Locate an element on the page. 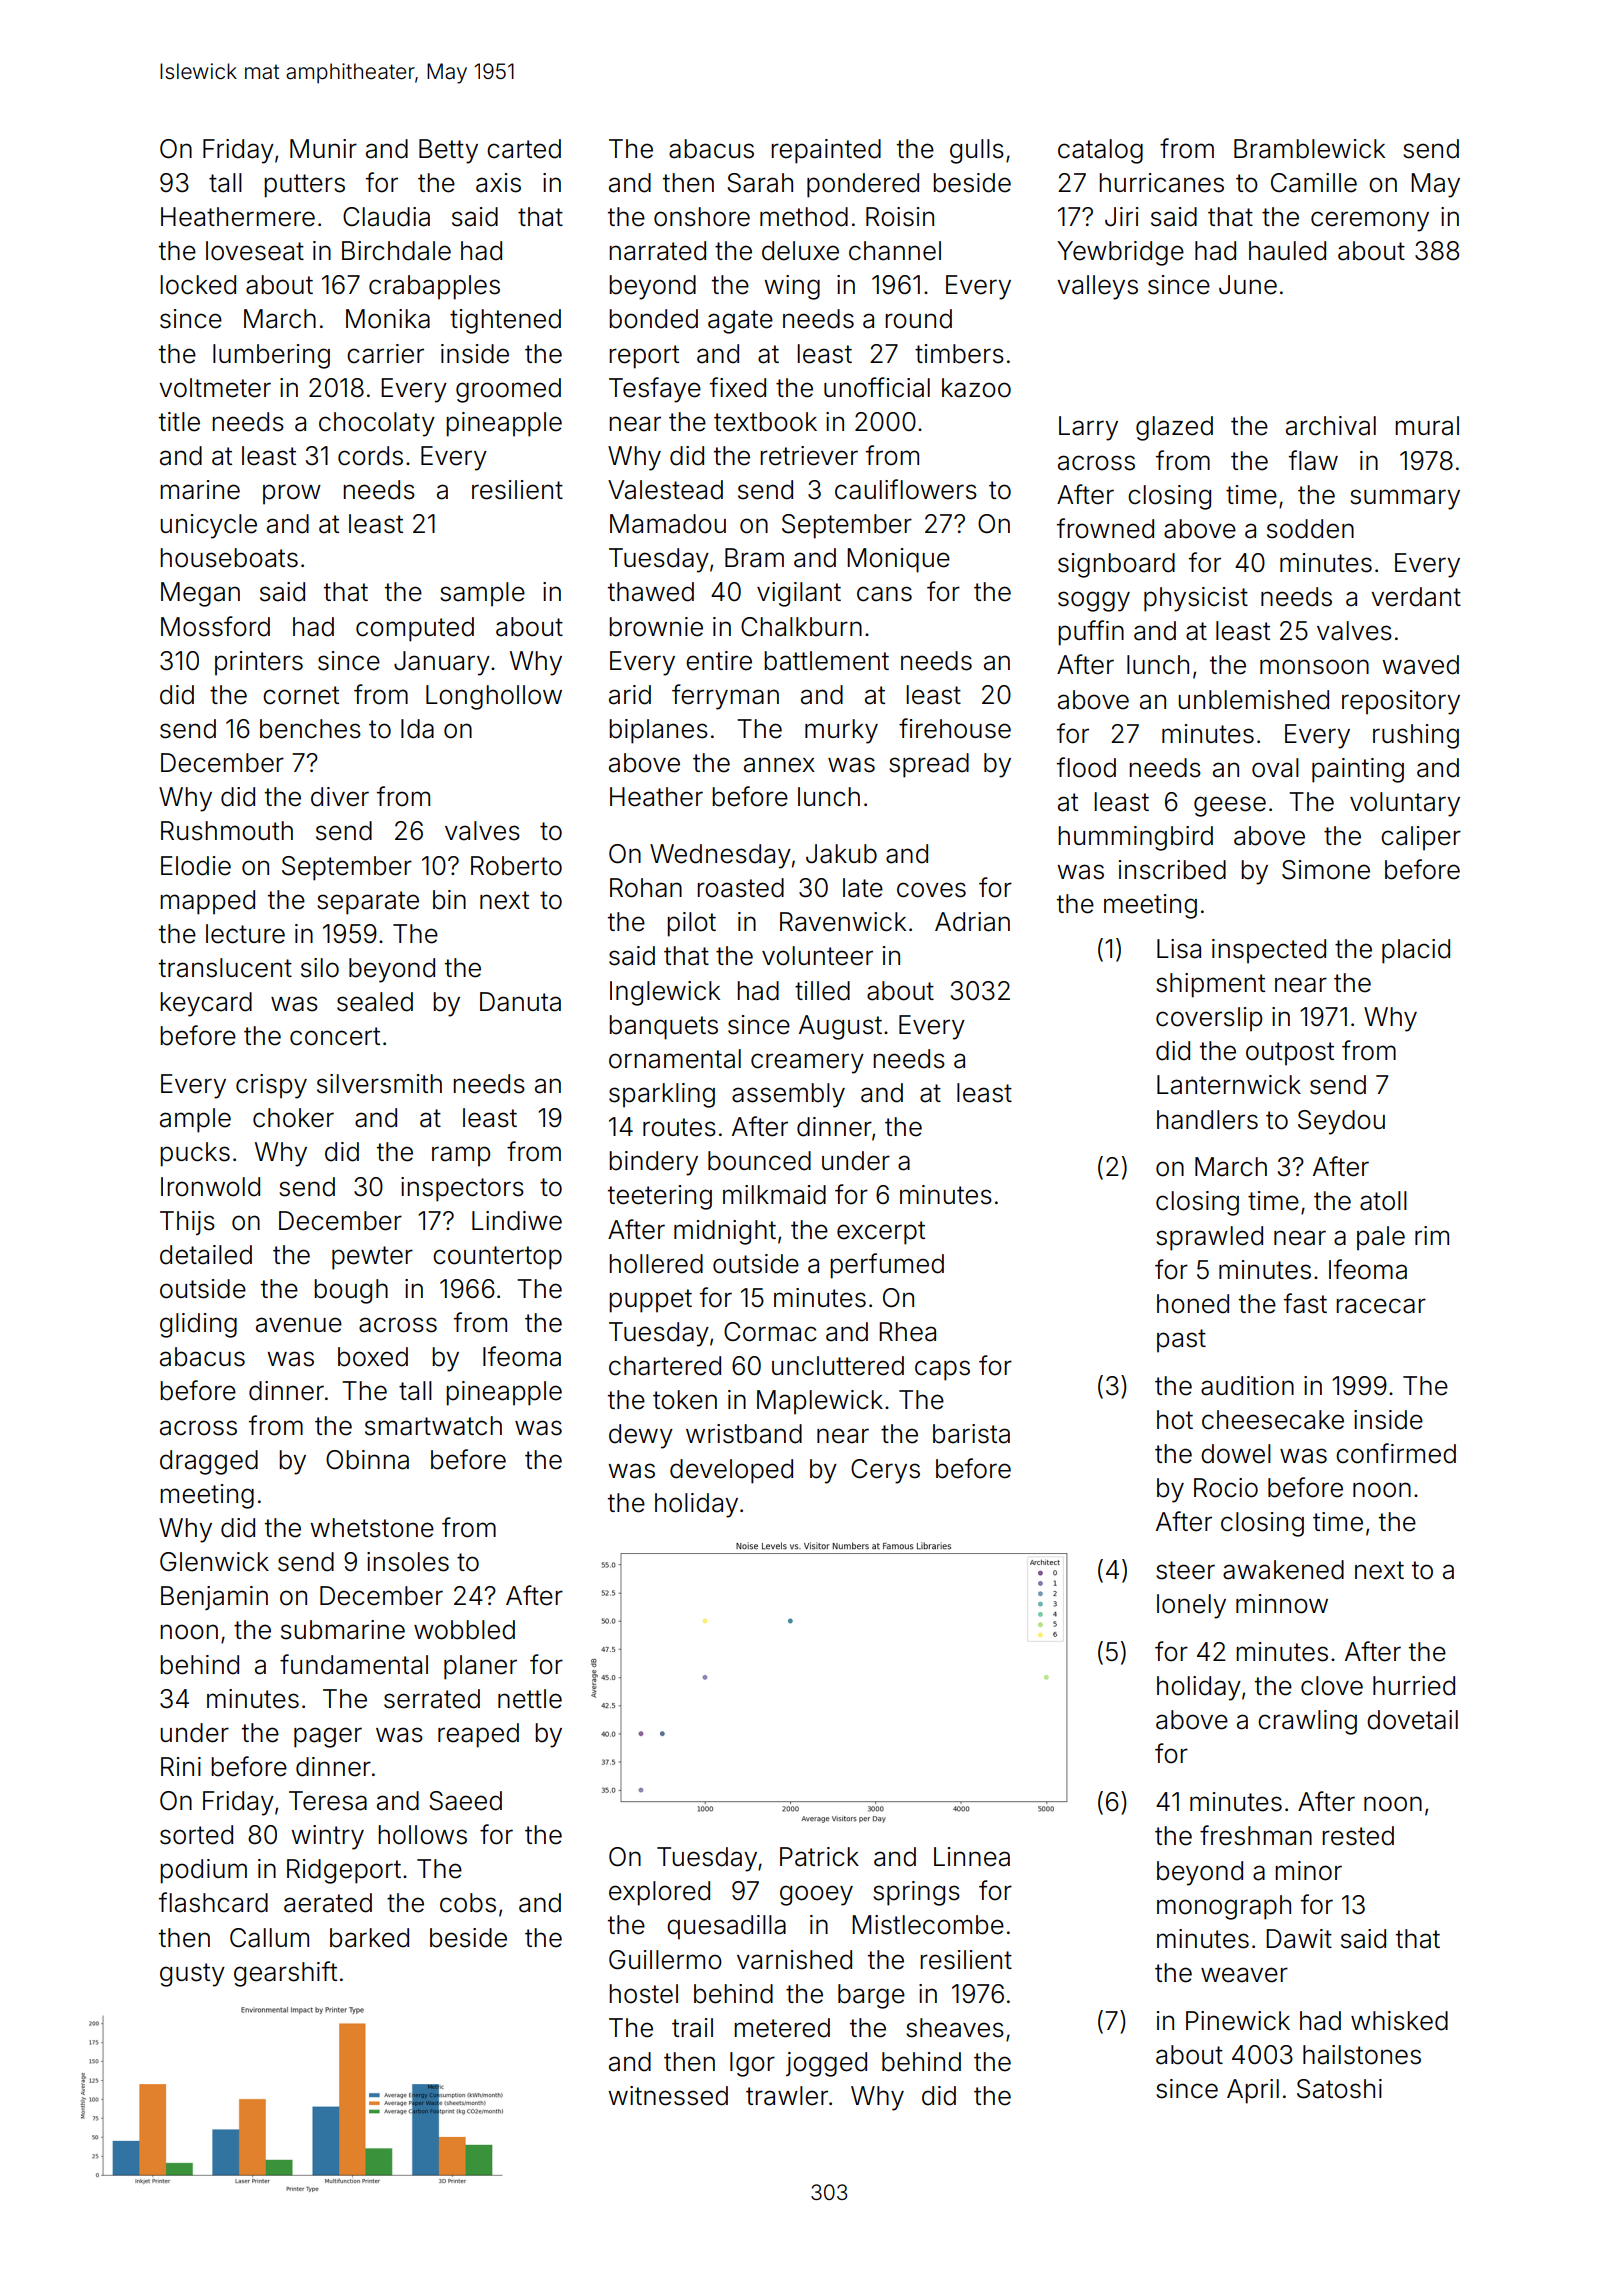  hummingbird is located at coordinates (1135, 838).
